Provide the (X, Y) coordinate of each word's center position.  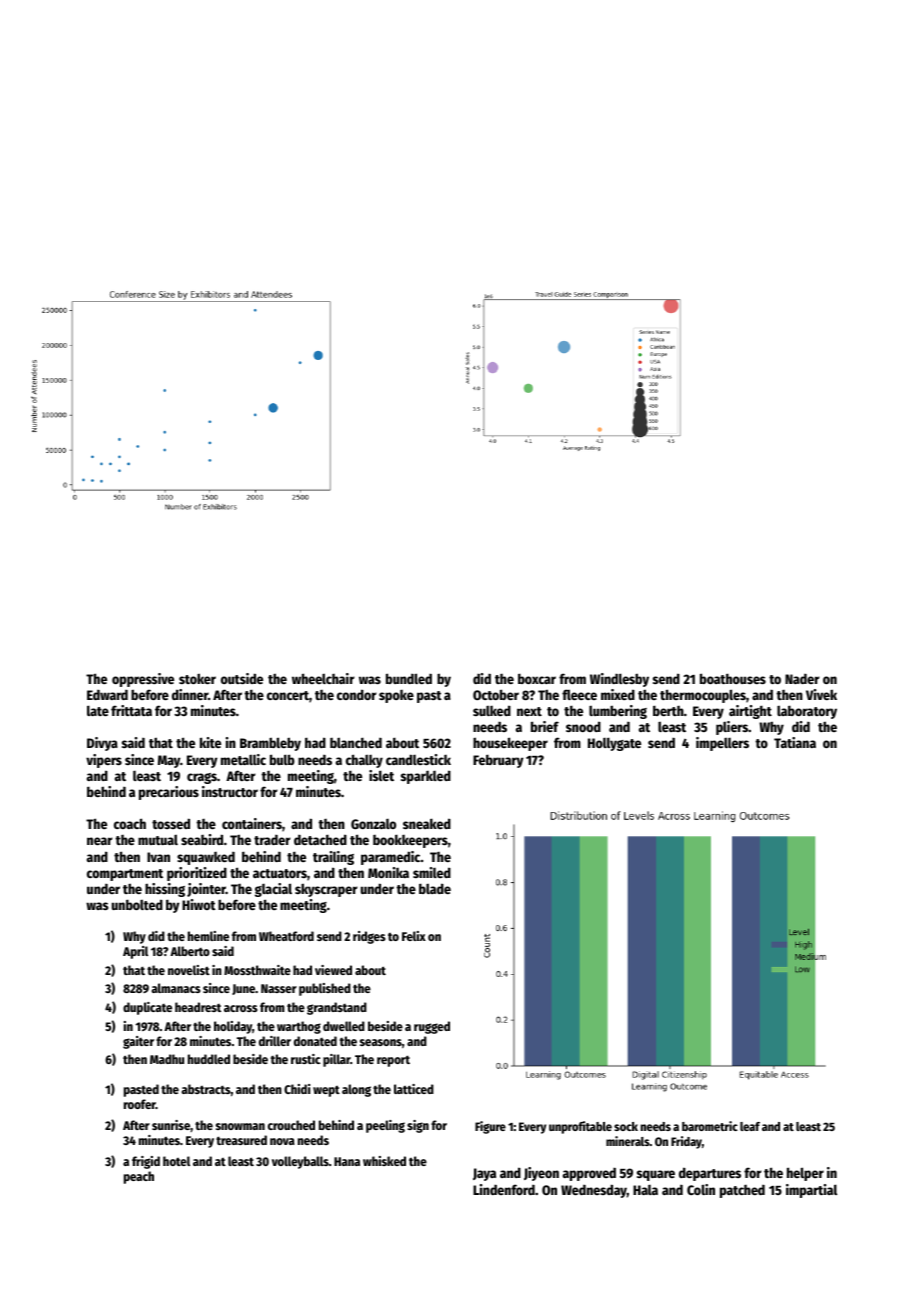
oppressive (143, 680)
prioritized (197, 874)
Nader (802, 679)
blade (435, 888)
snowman (240, 1126)
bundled (409, 678)
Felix (414, 936)
